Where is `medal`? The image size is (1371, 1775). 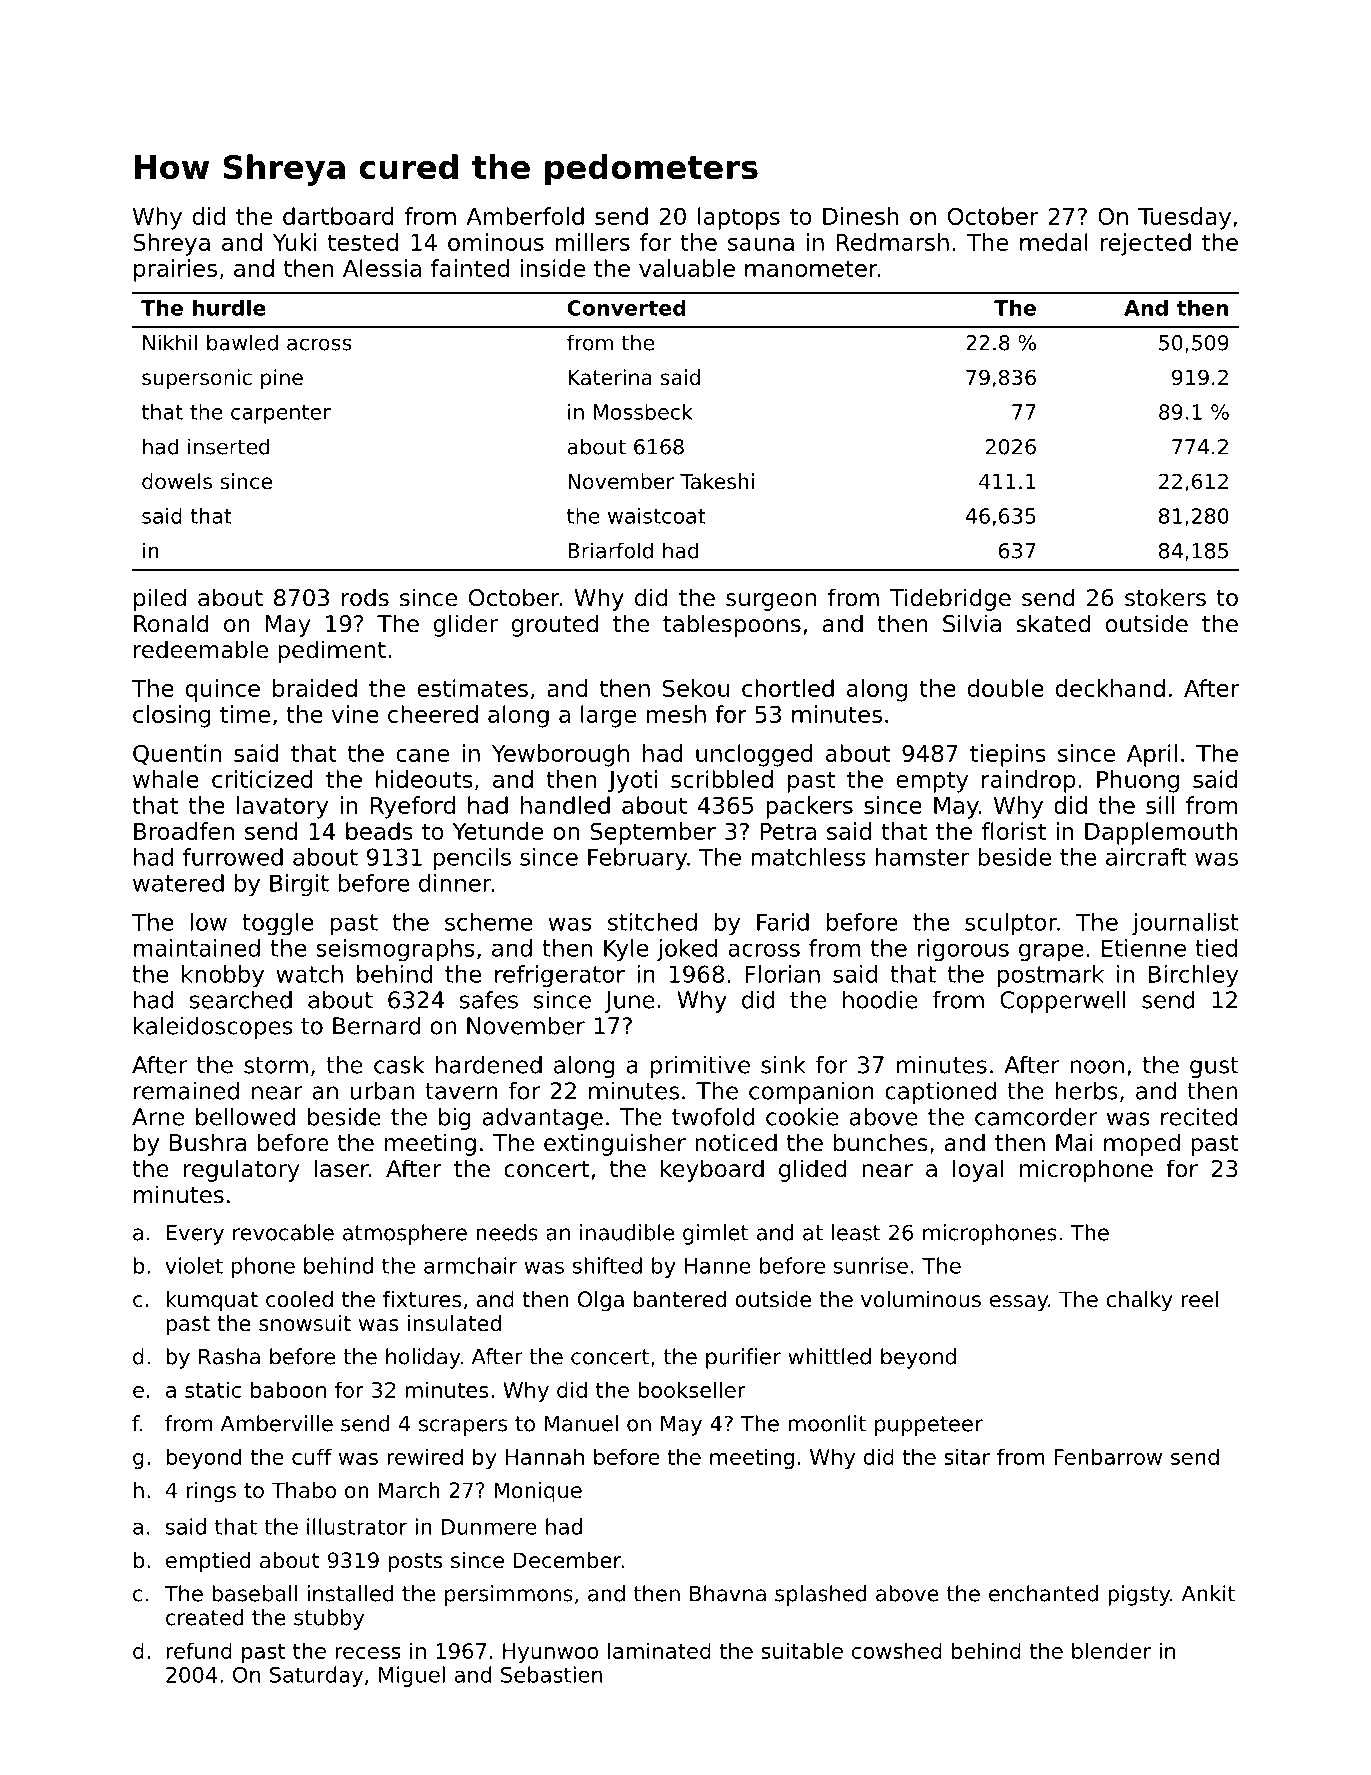 medal is located at coordinates (1054, 242).
